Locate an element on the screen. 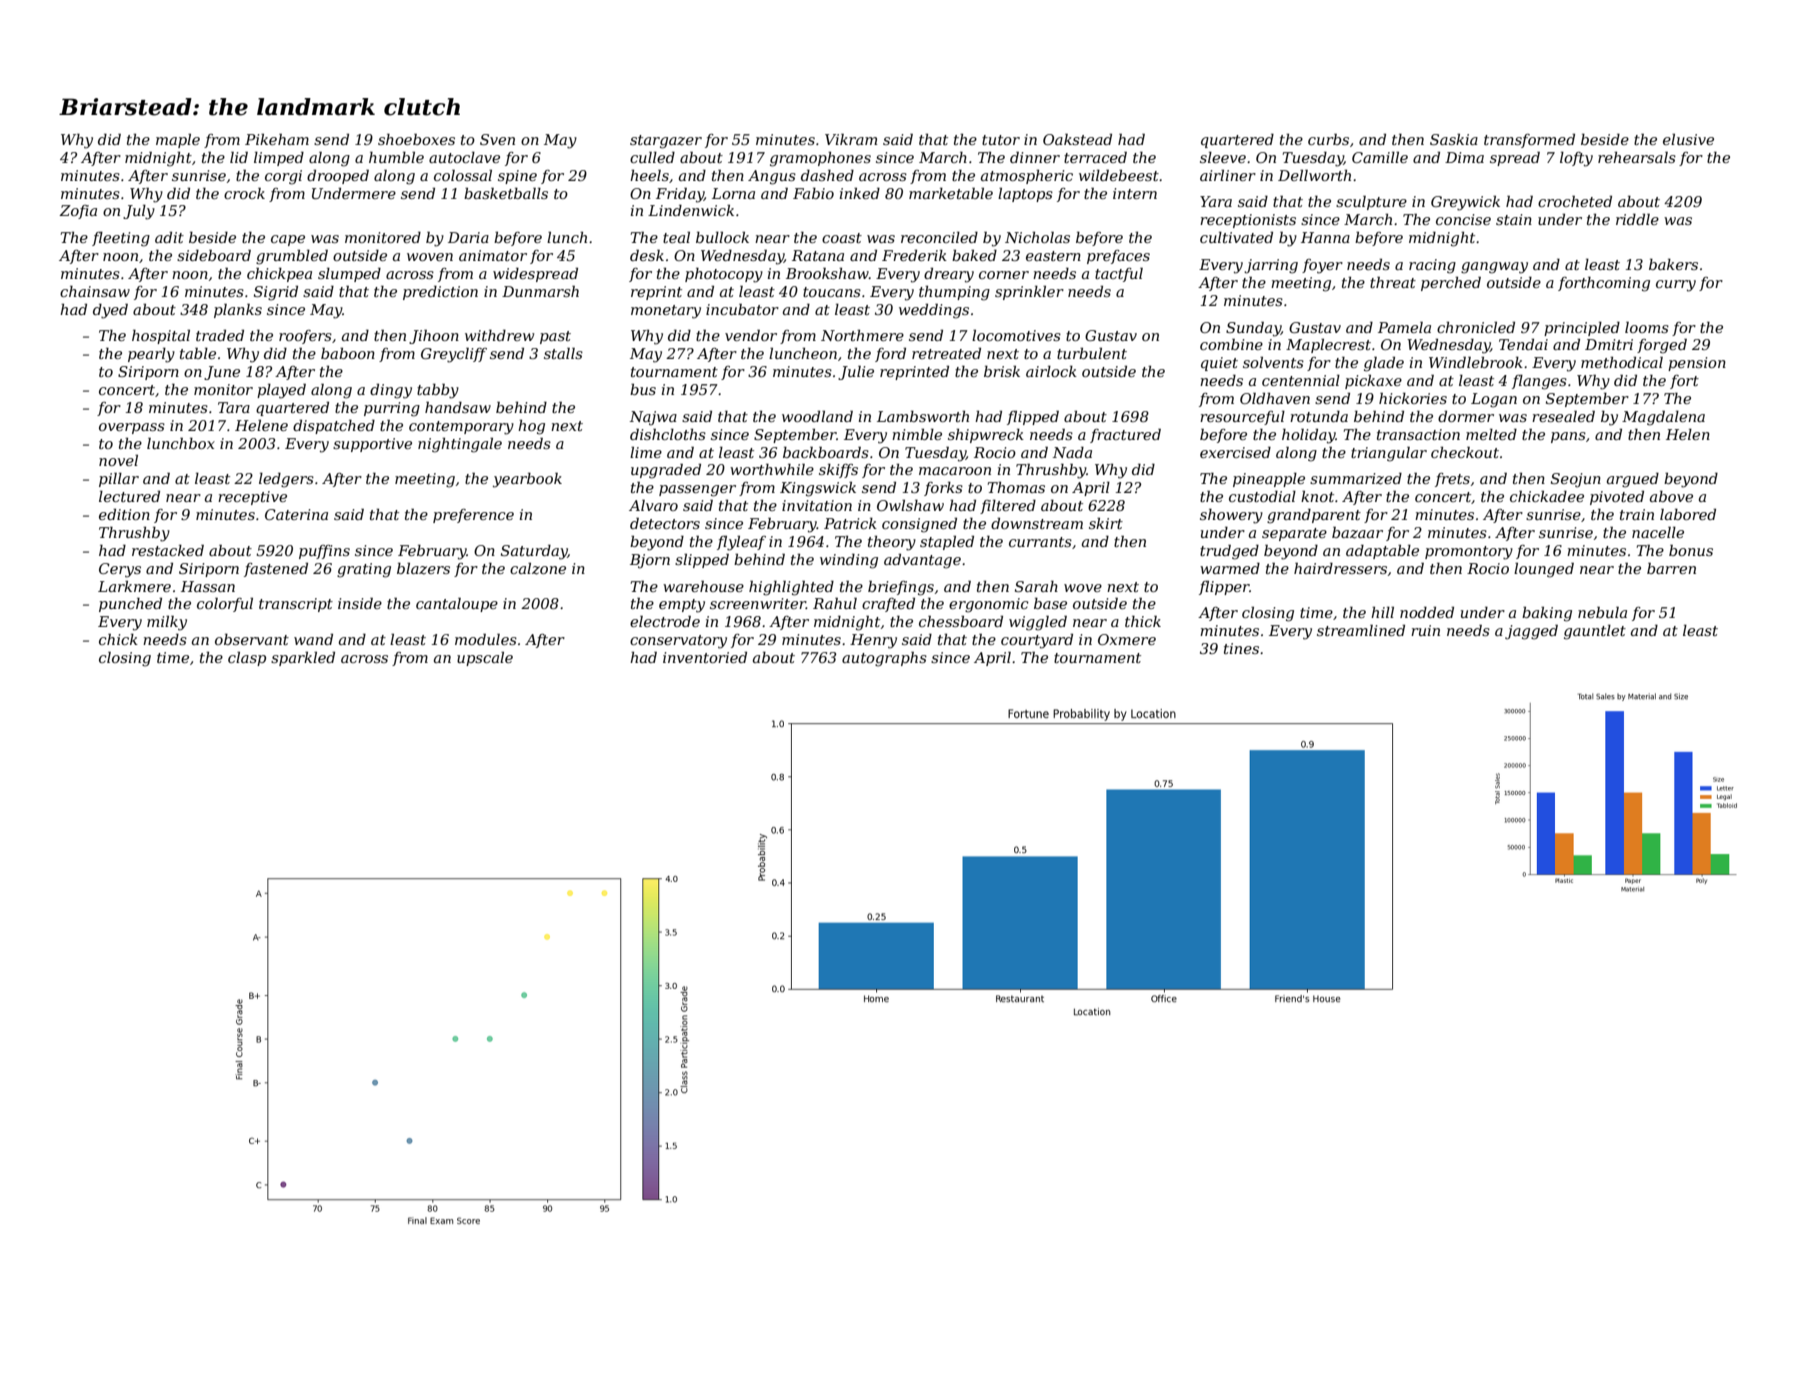 Image resolution: width=1798 pixels, height=1390 pixels. Tara is located at coordinates (234, 407).
